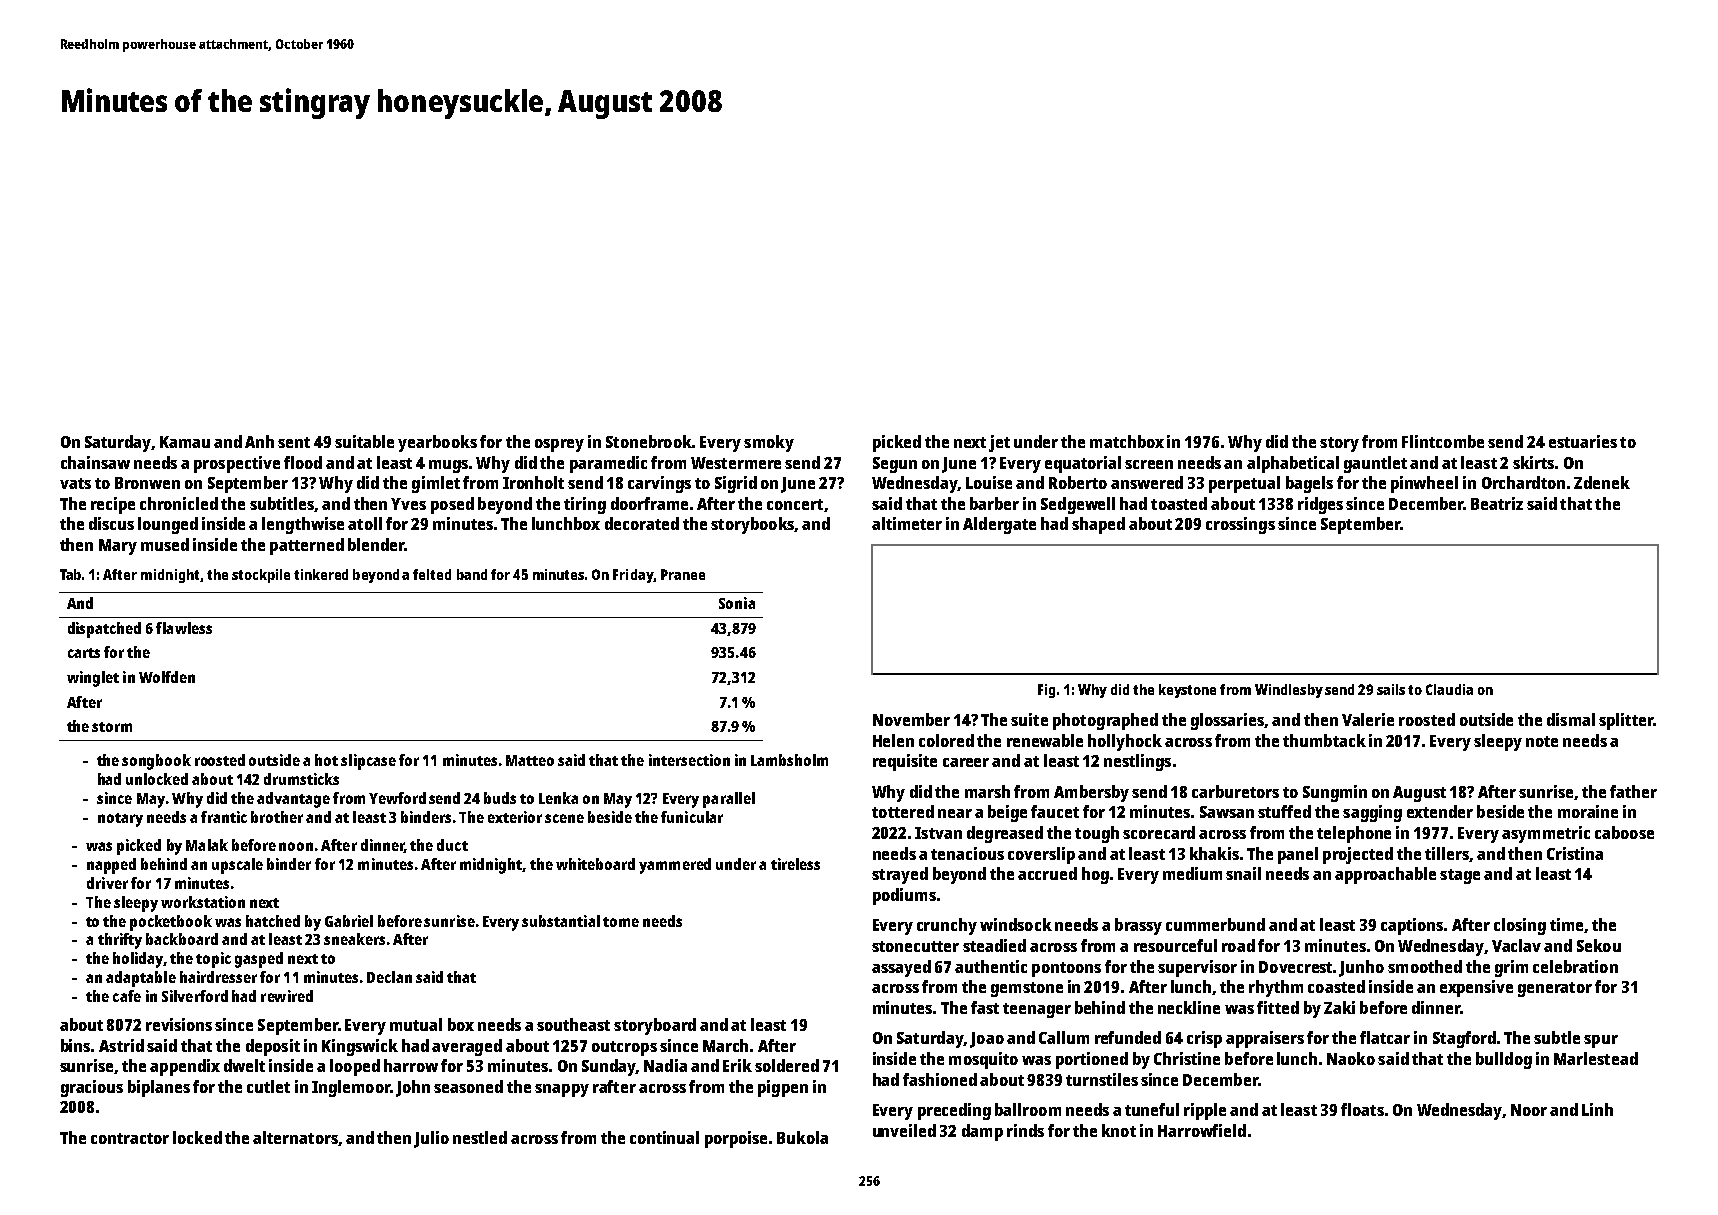 This page has width=1718, height=1215. Describe the element at coordinates (168, 525) in the page. I see `lounged` at that location.
